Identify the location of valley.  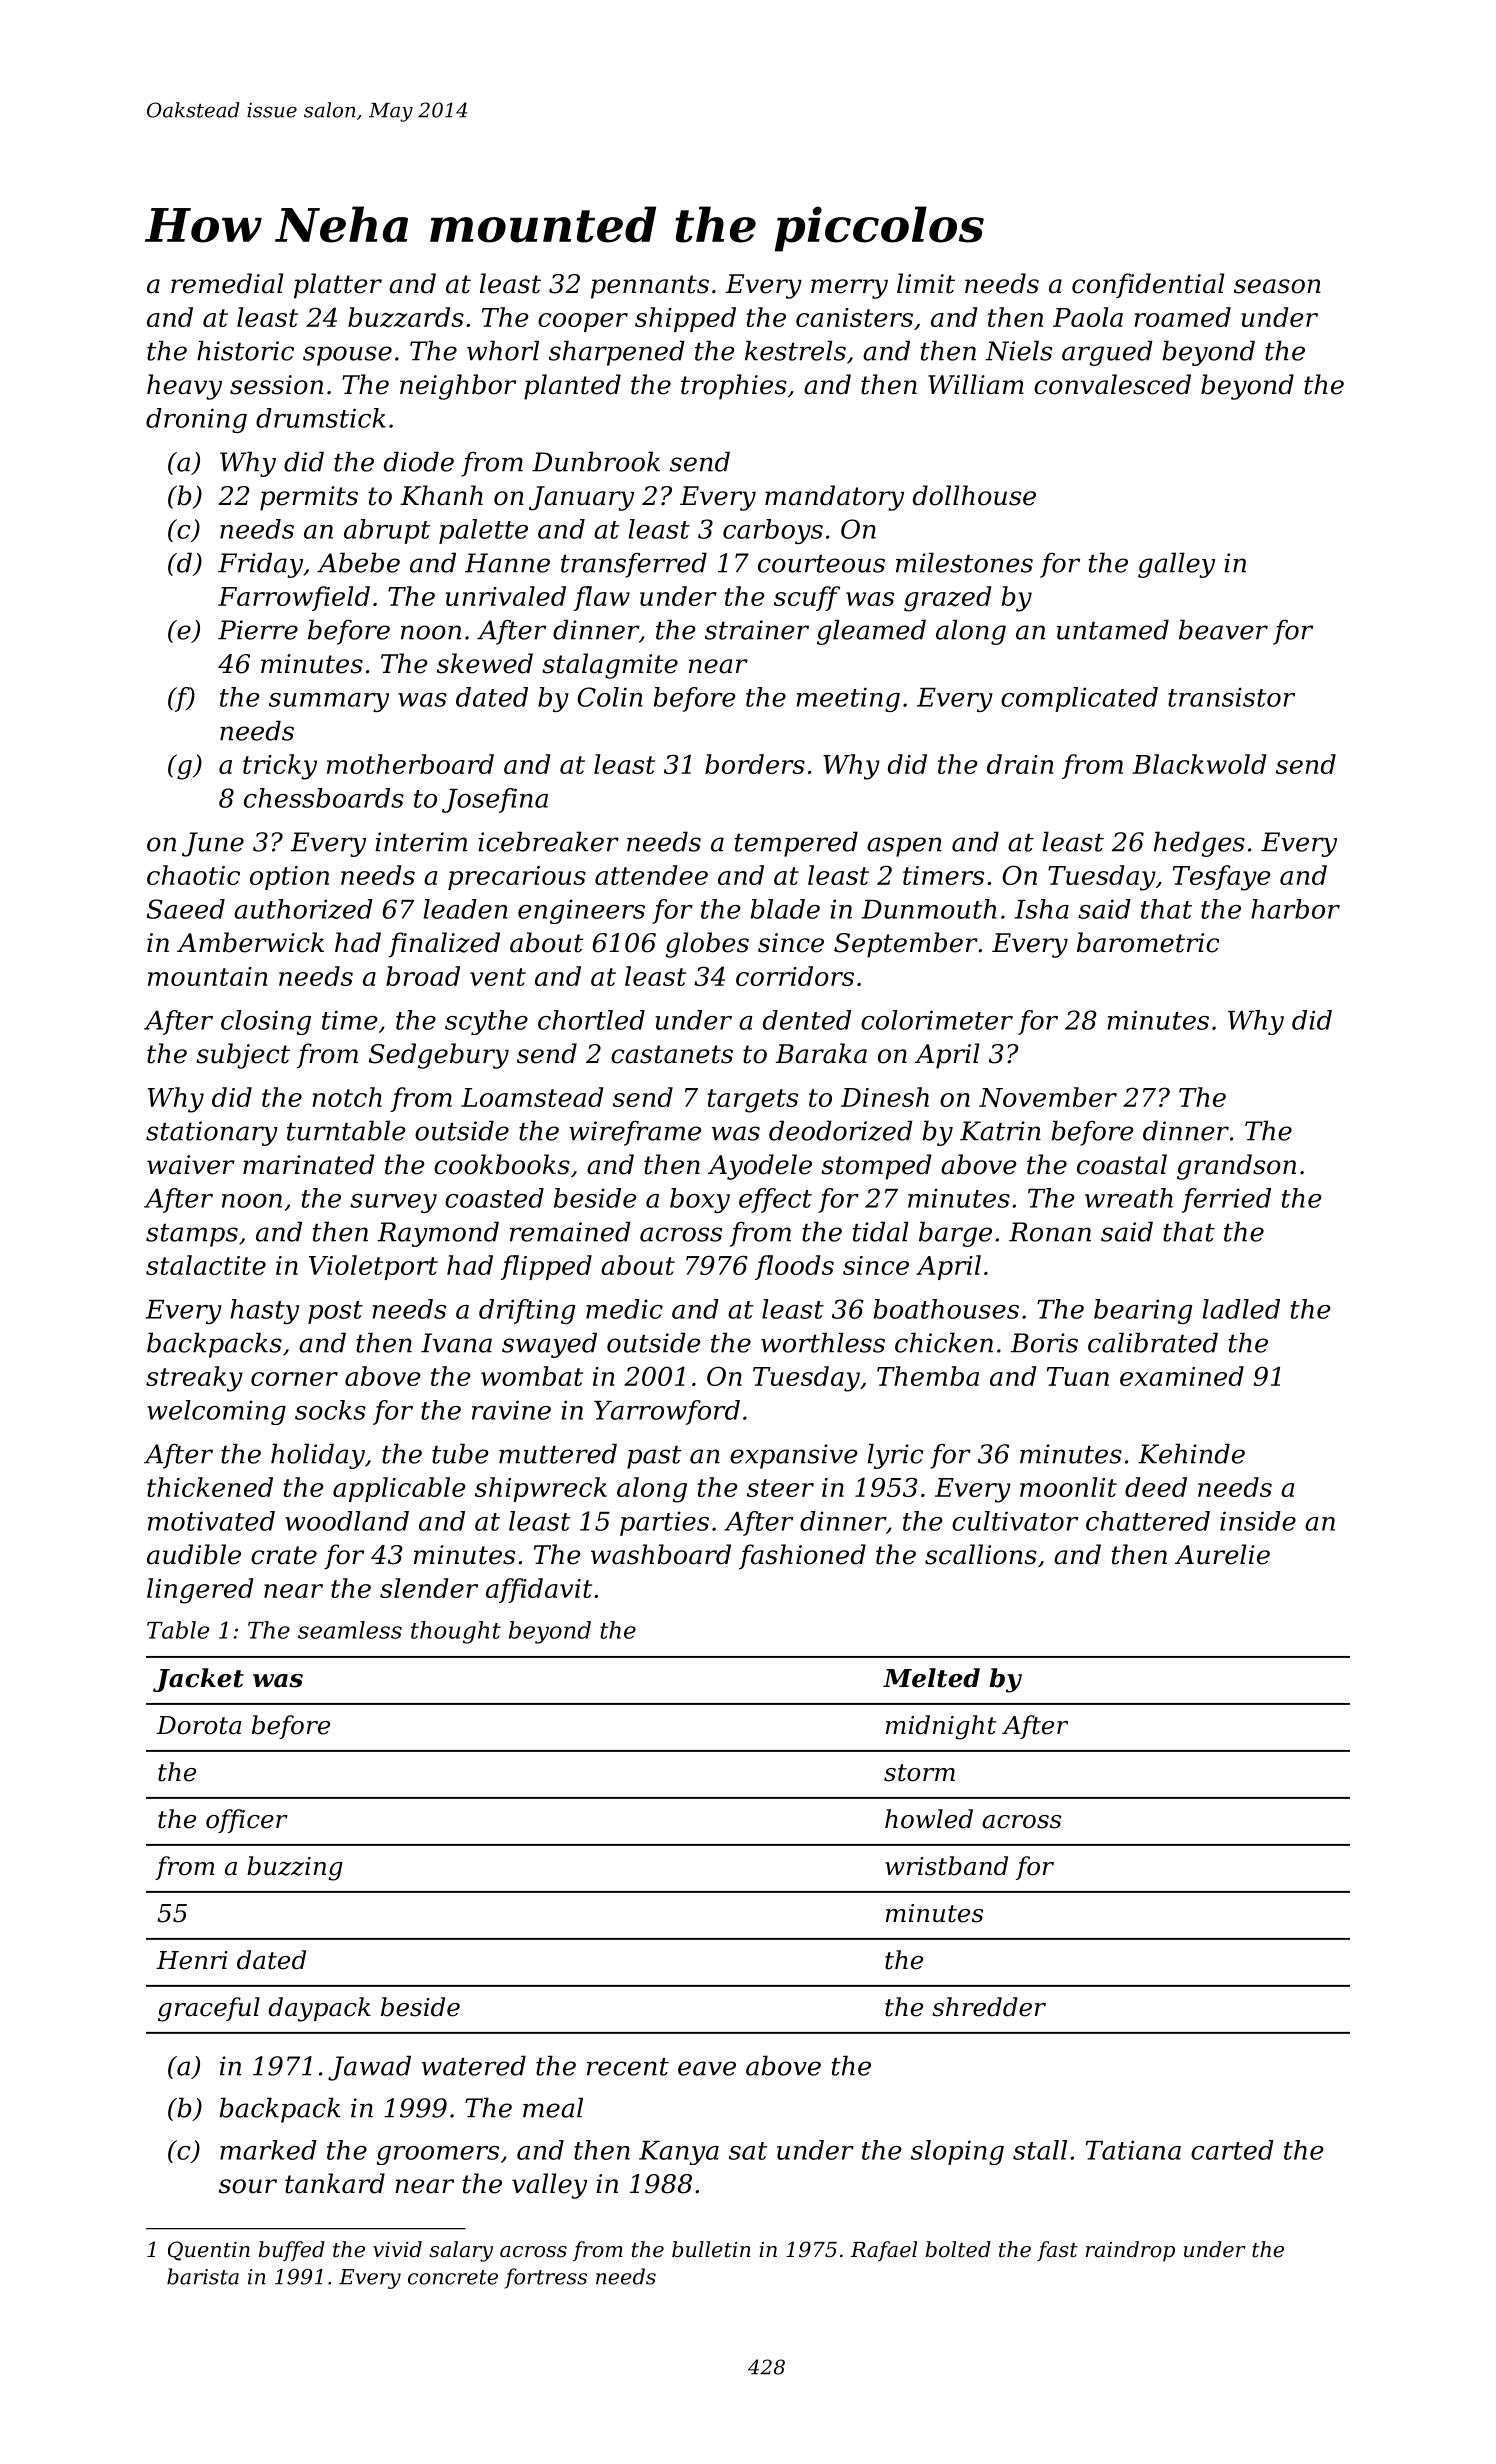
(549, 2186).
